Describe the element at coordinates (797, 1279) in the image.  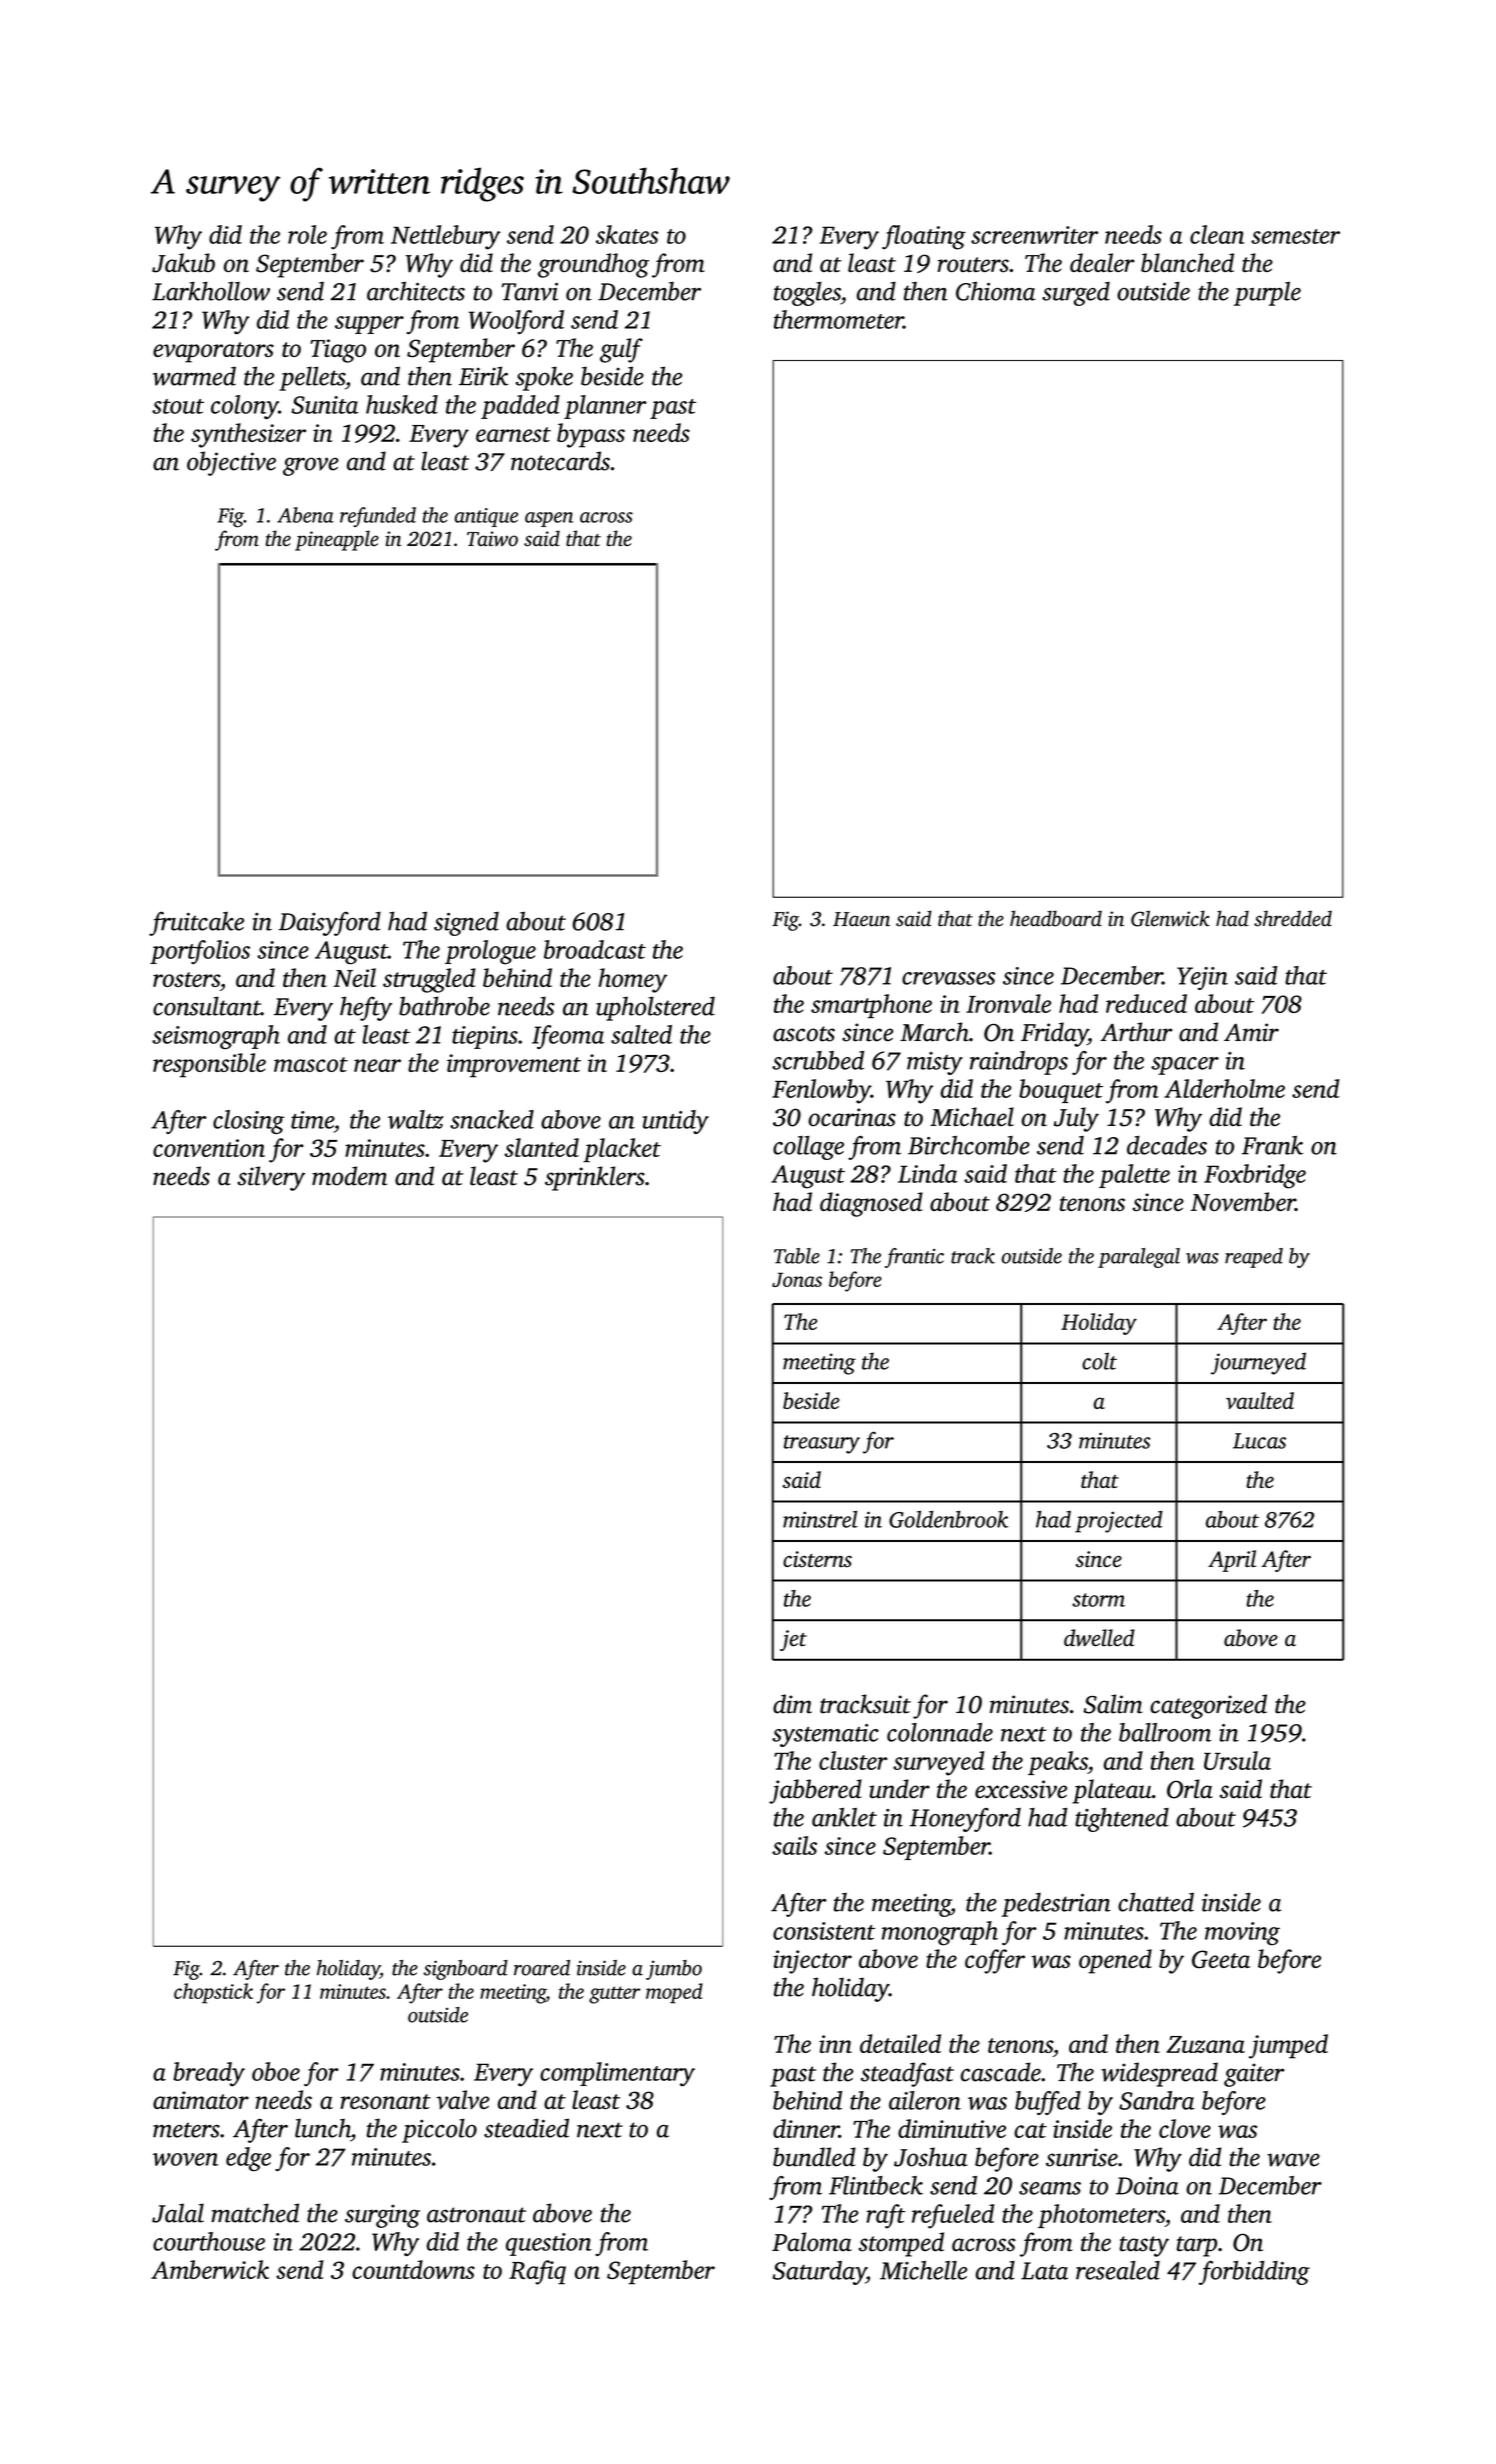
I see `Jonas` at that location.
